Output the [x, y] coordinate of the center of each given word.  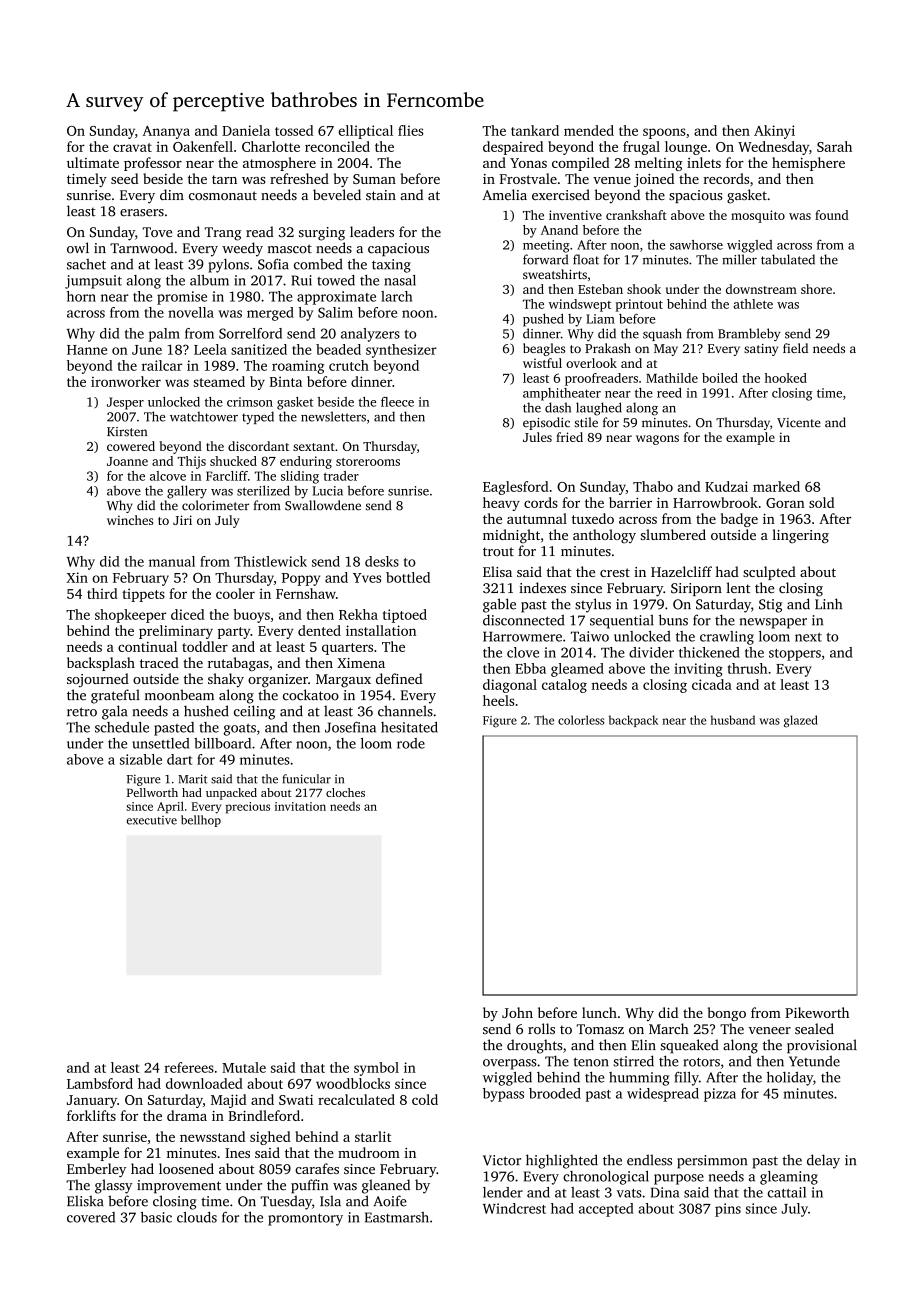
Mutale [244, 1067]
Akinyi [774, 132]
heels [498, 700]
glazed [801, 721]
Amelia [504, 194]
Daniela [246, 130]
